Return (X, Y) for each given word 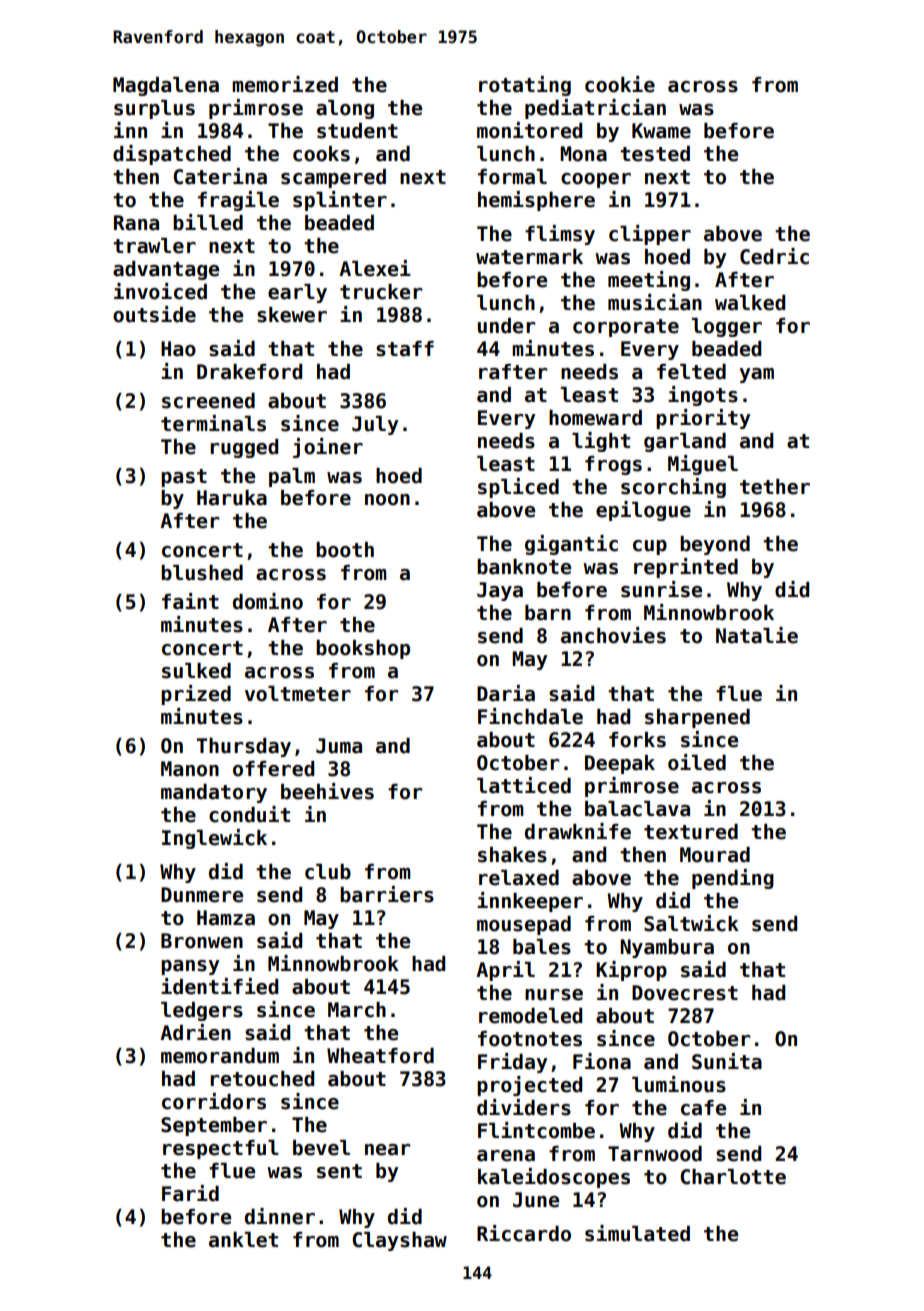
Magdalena (166, 86)
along (345, 109)
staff (405, 349)
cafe (703, 1108)
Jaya (500, 591)
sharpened (697, 718)
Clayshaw (399, 1241)
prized (196, 695)
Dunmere (202, 895)
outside (154, 314)
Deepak (620, 764)
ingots (703, 396)
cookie (620, 84)
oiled (697, 762)
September (214, 1126)
